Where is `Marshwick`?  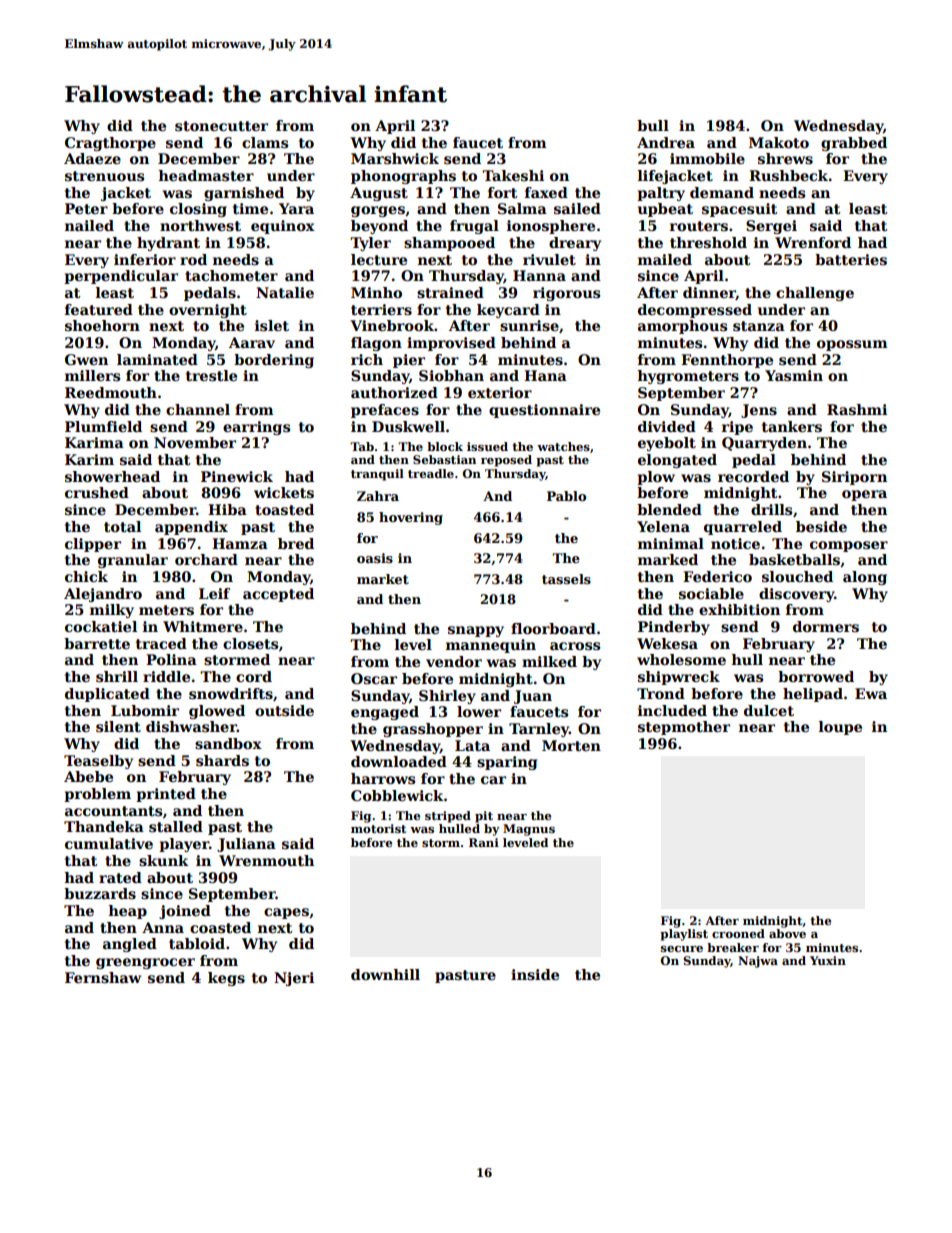
Marshwick is located at coordinates (395, 158).
